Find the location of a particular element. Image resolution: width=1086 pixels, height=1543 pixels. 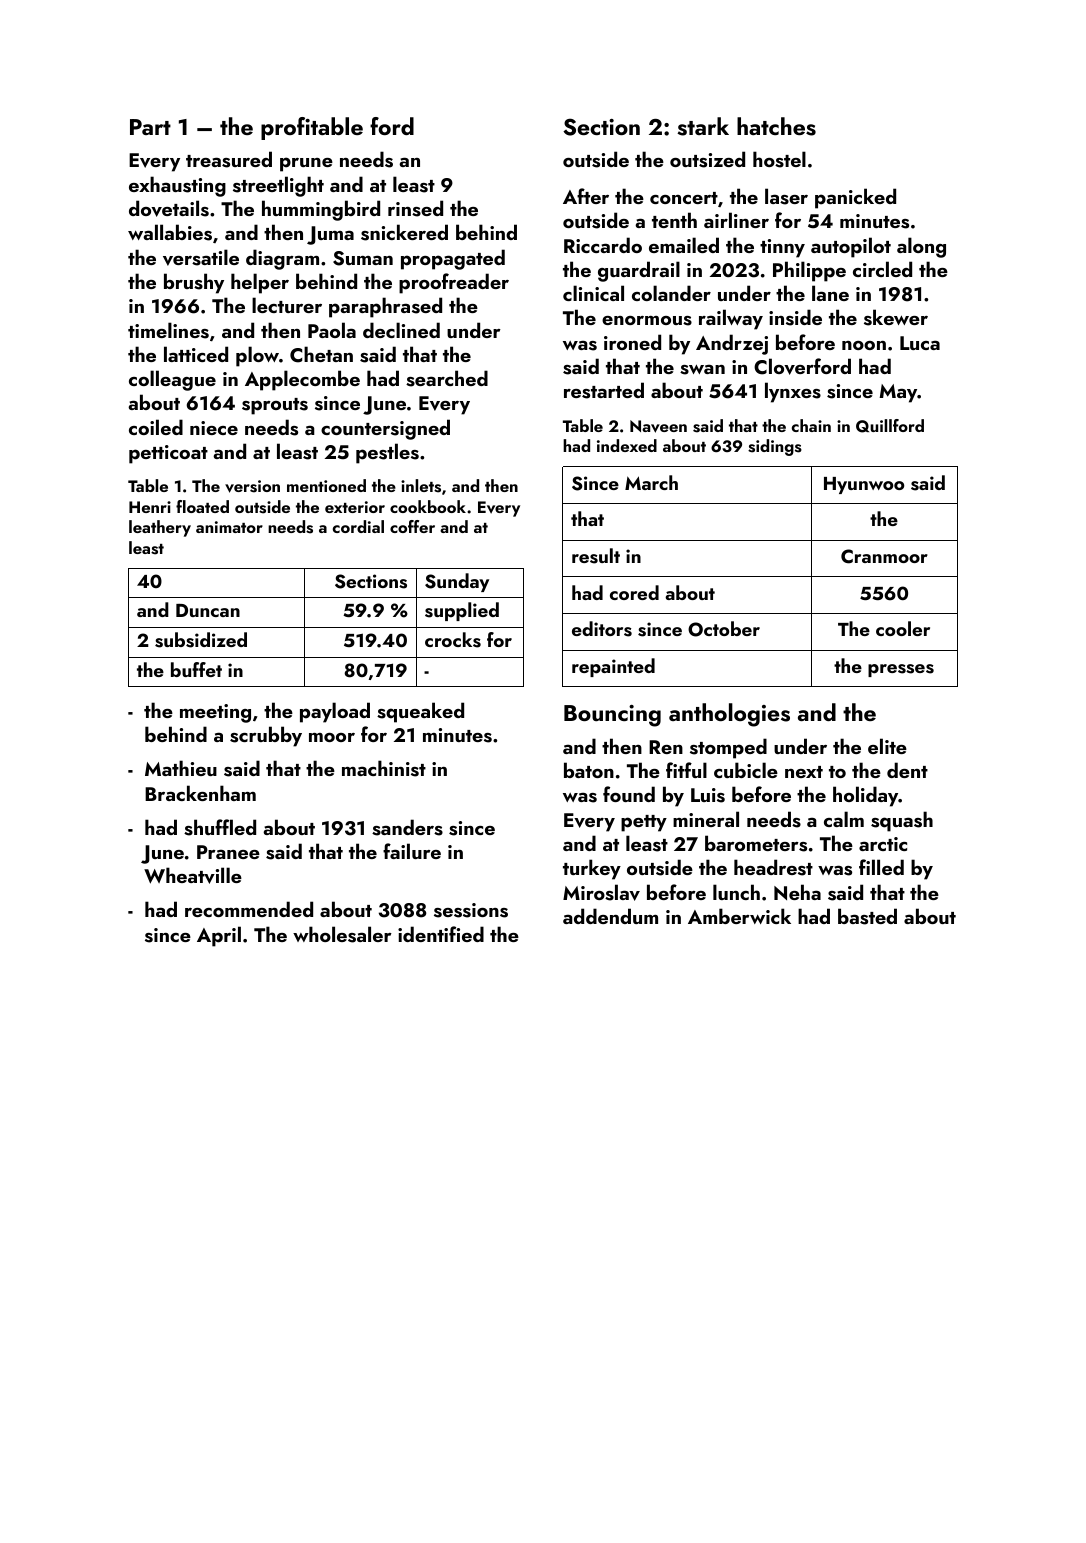

cordial is located at coordinates (358, 526).
